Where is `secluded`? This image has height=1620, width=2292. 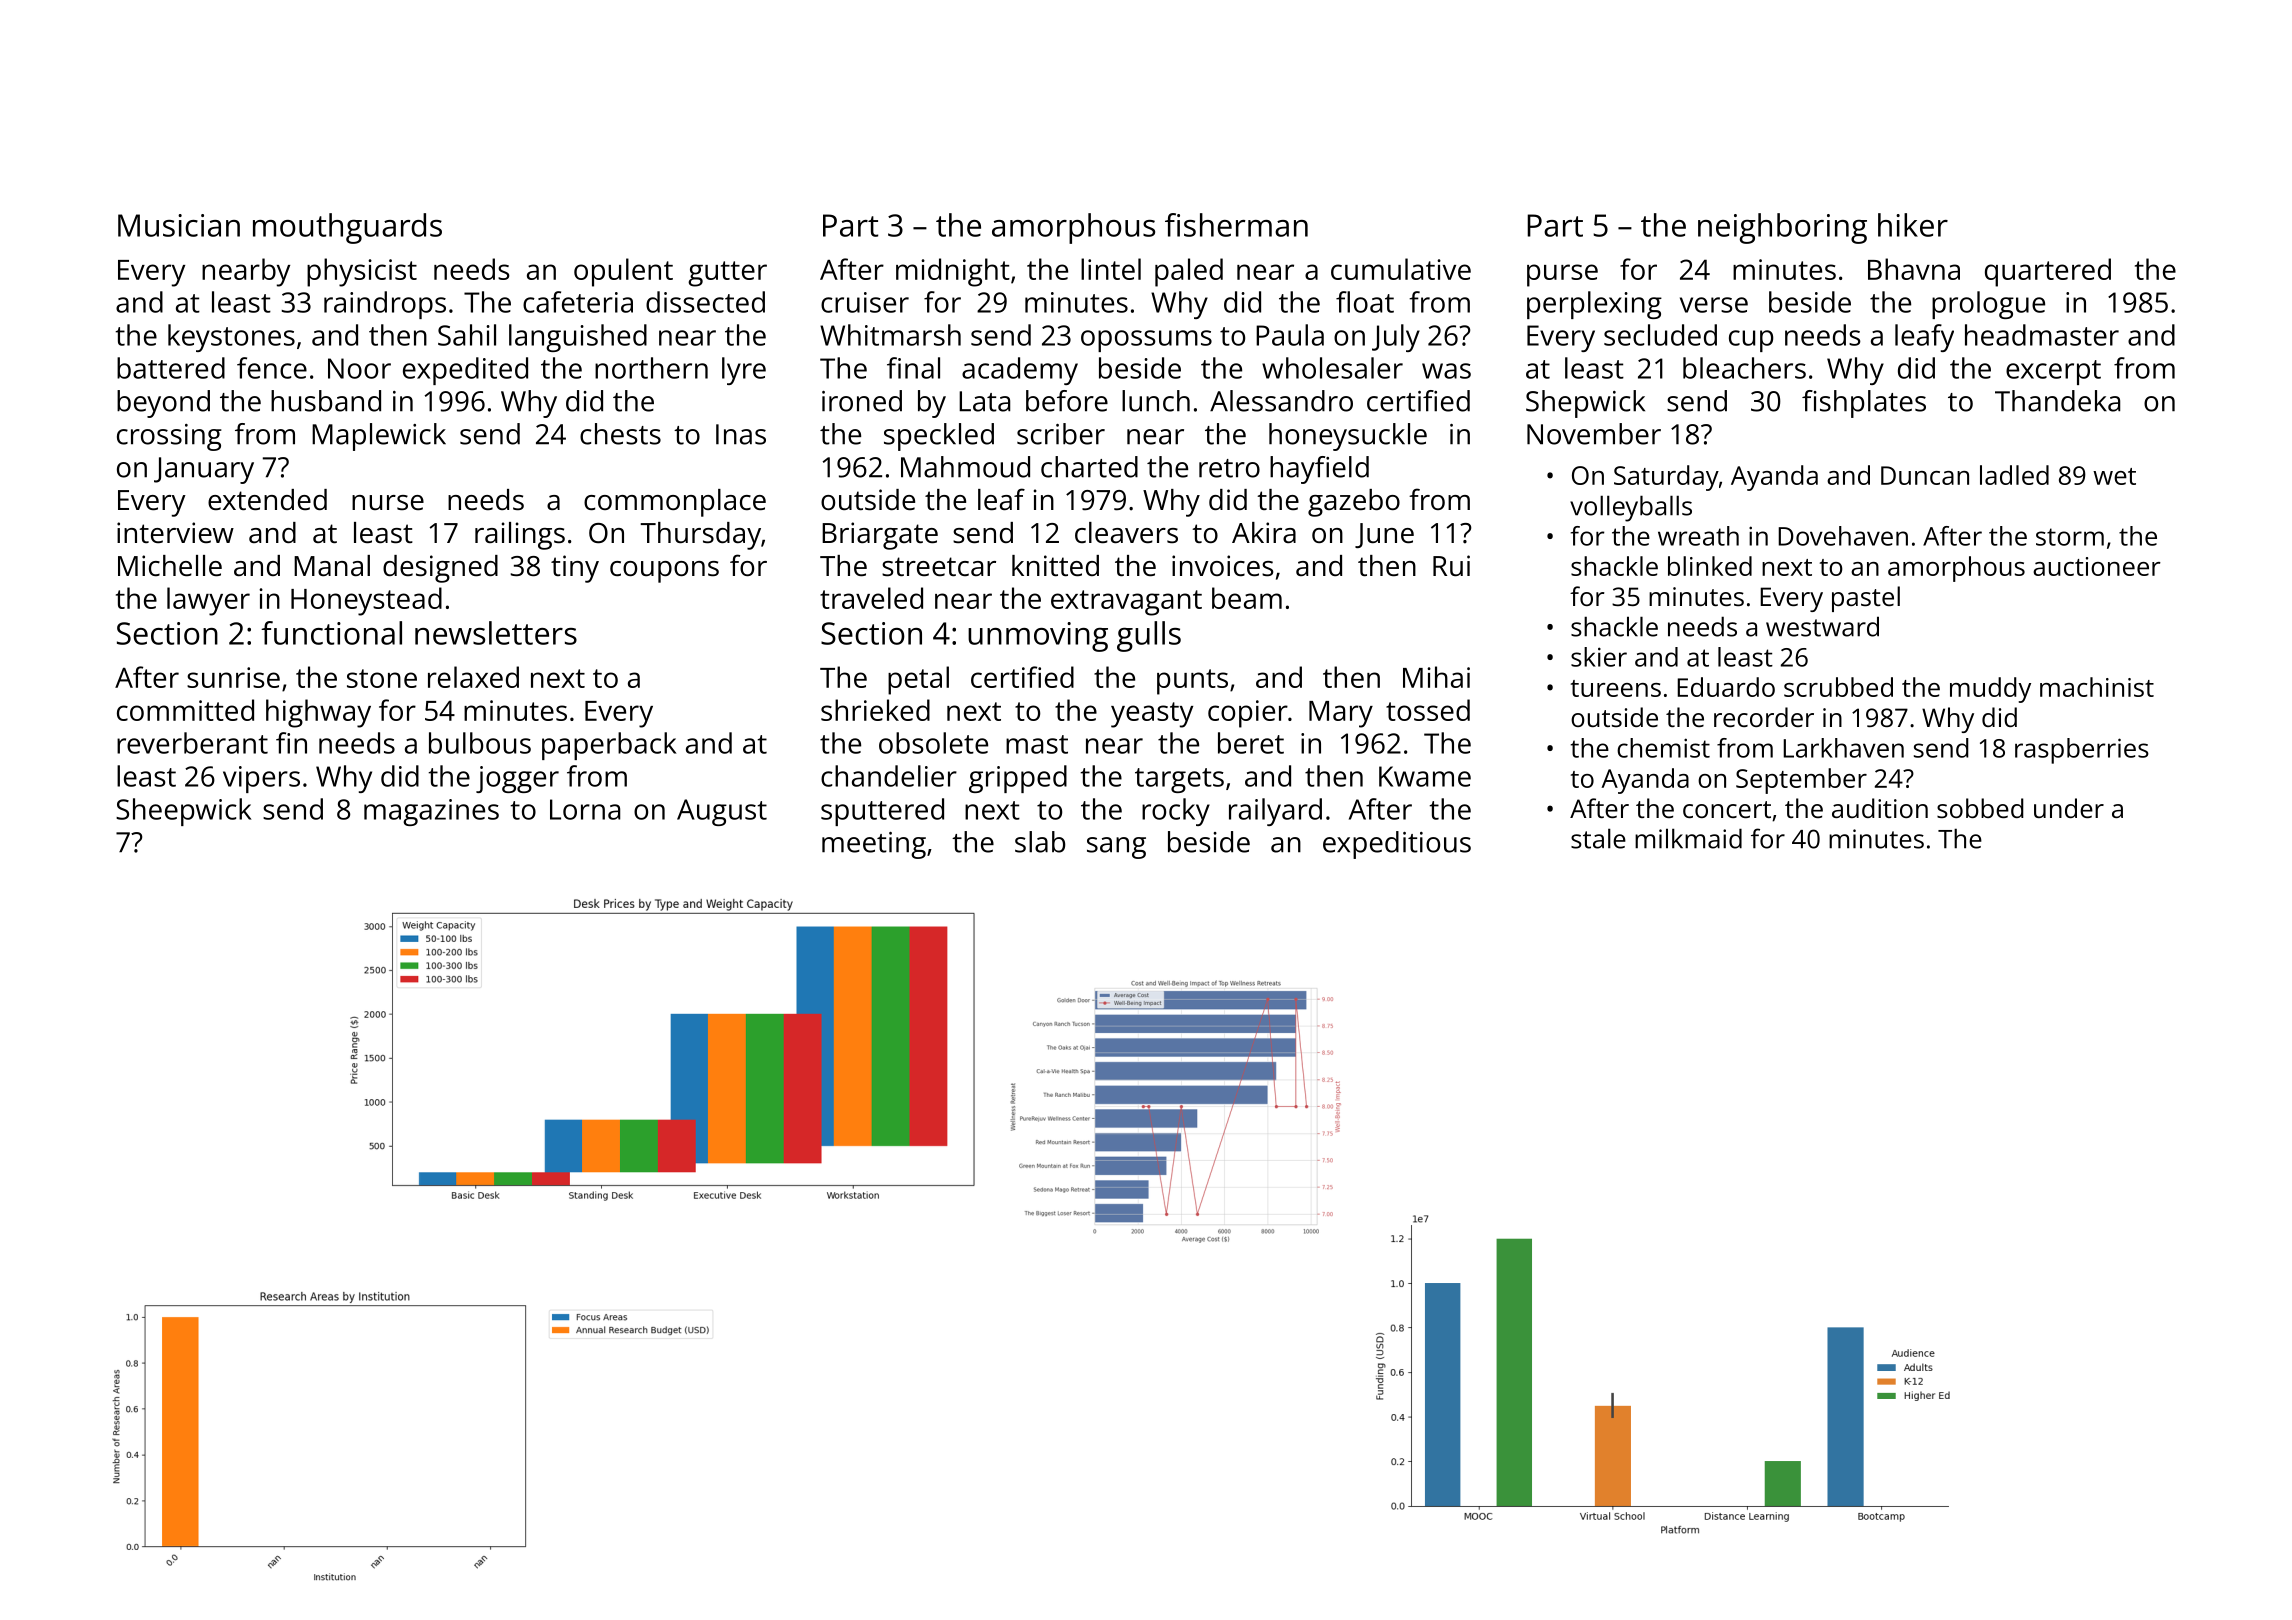
secluded is located at coordinates (1660, 335).
